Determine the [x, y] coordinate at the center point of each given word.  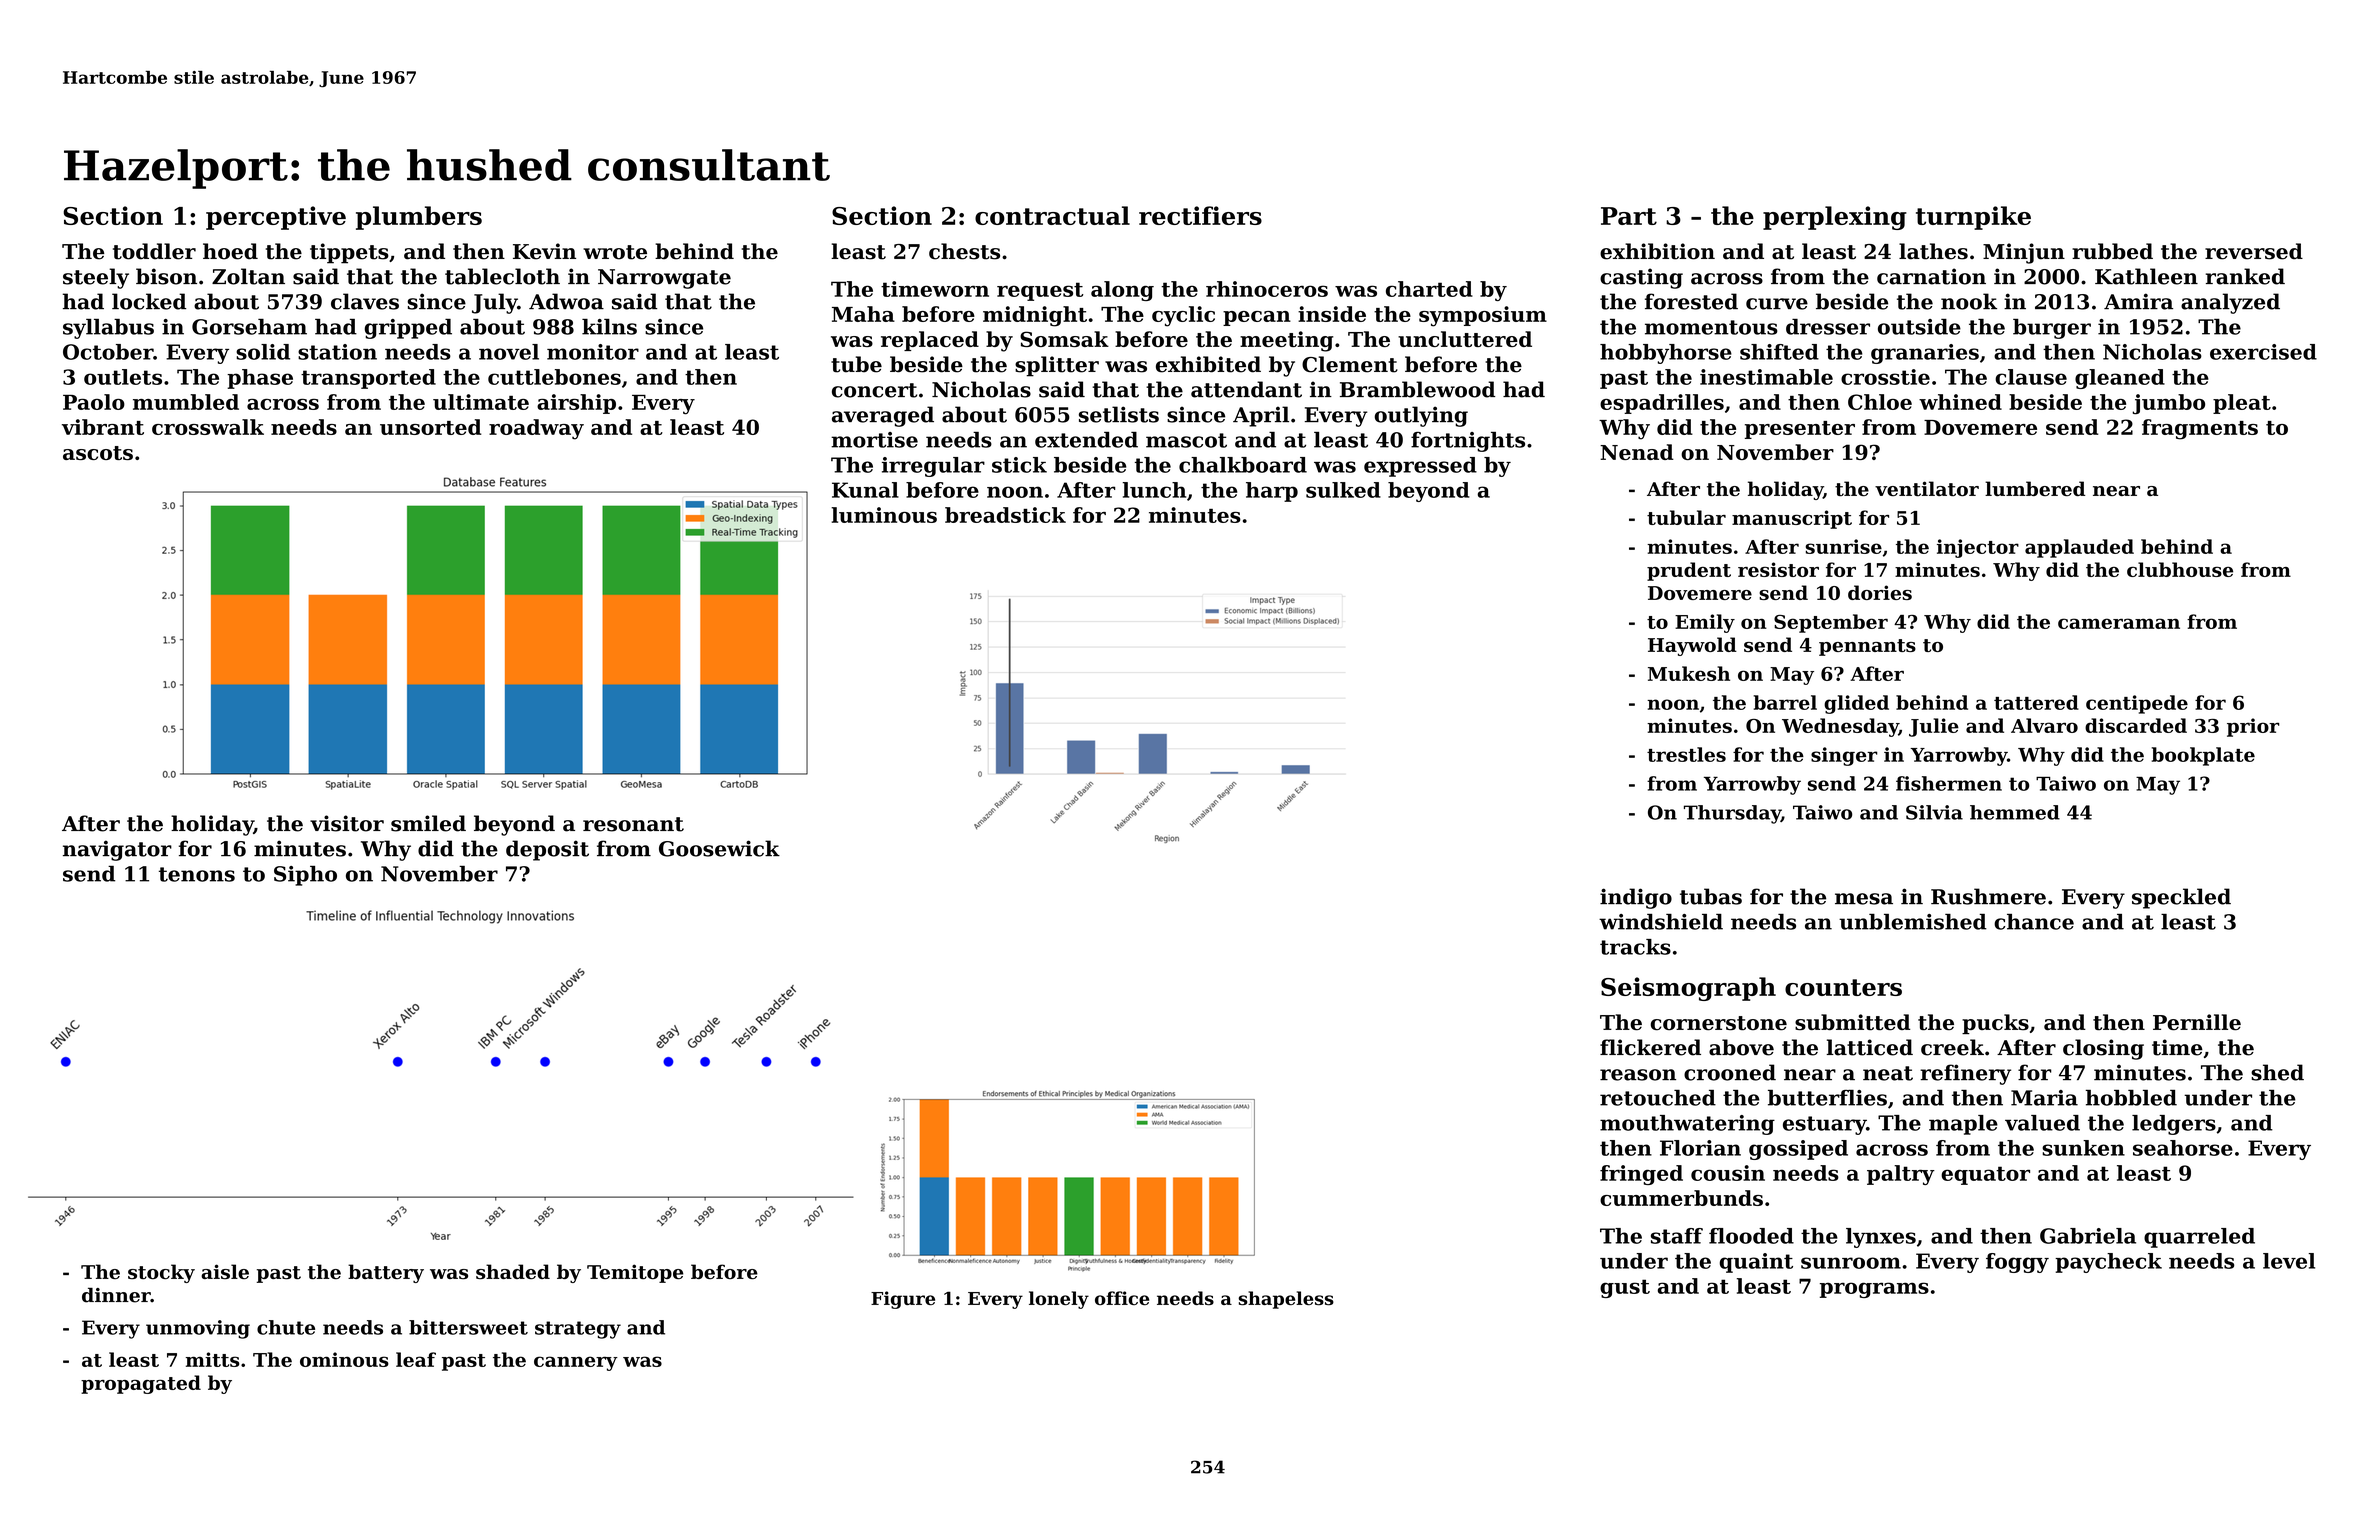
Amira [2138, 301]
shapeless [1286, 1300]
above [1741, 1047]
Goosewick [719, 848]
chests [964, 251]
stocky [161, 1273]
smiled [428, 823]
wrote [615, 252]
